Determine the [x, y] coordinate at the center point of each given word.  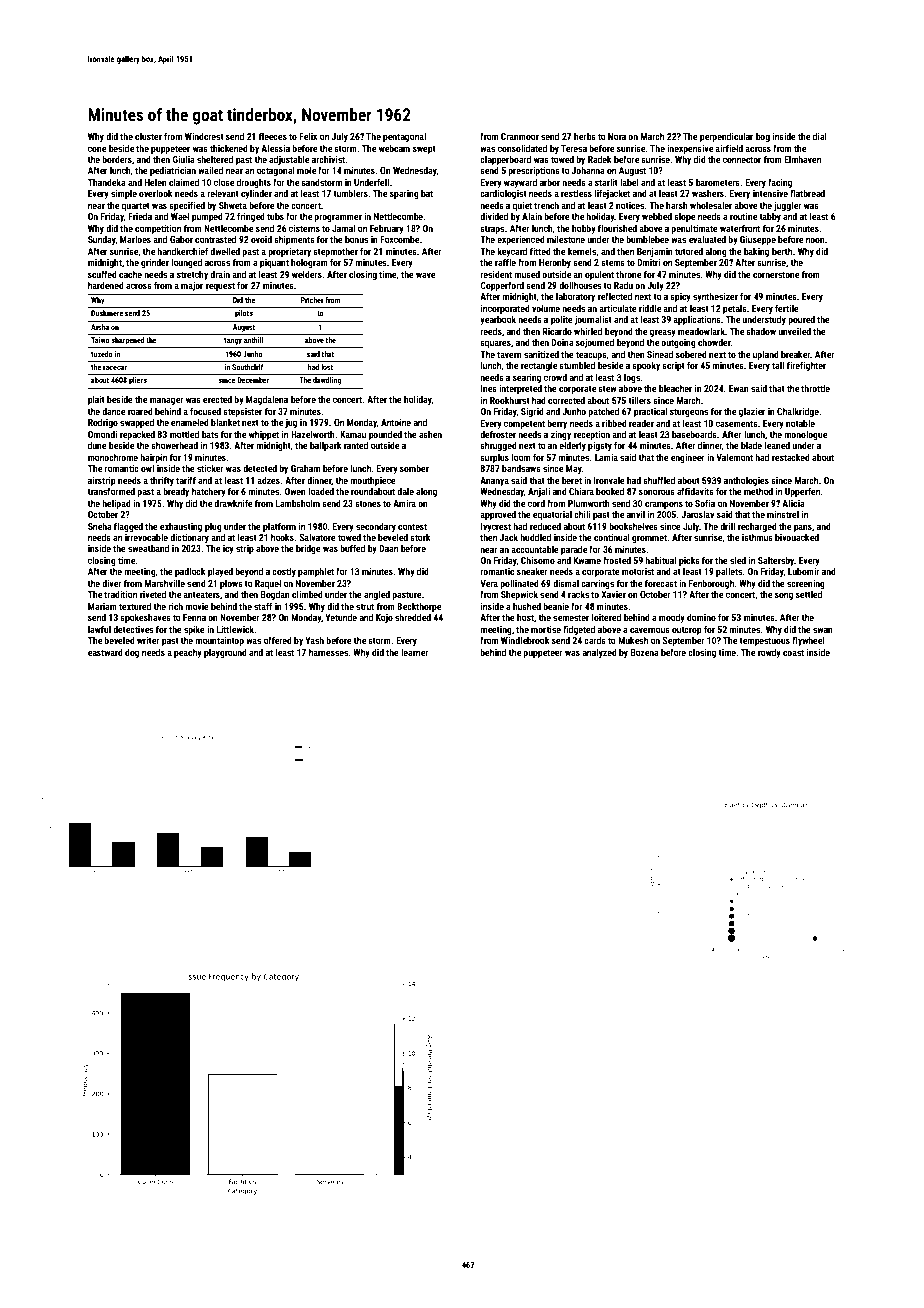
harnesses [328, 652]
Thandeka [107, 182]
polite [562, 320]
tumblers [350, 193]
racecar [115, 367]
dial [820, 136]
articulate [618, 308]
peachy [188, 653]
